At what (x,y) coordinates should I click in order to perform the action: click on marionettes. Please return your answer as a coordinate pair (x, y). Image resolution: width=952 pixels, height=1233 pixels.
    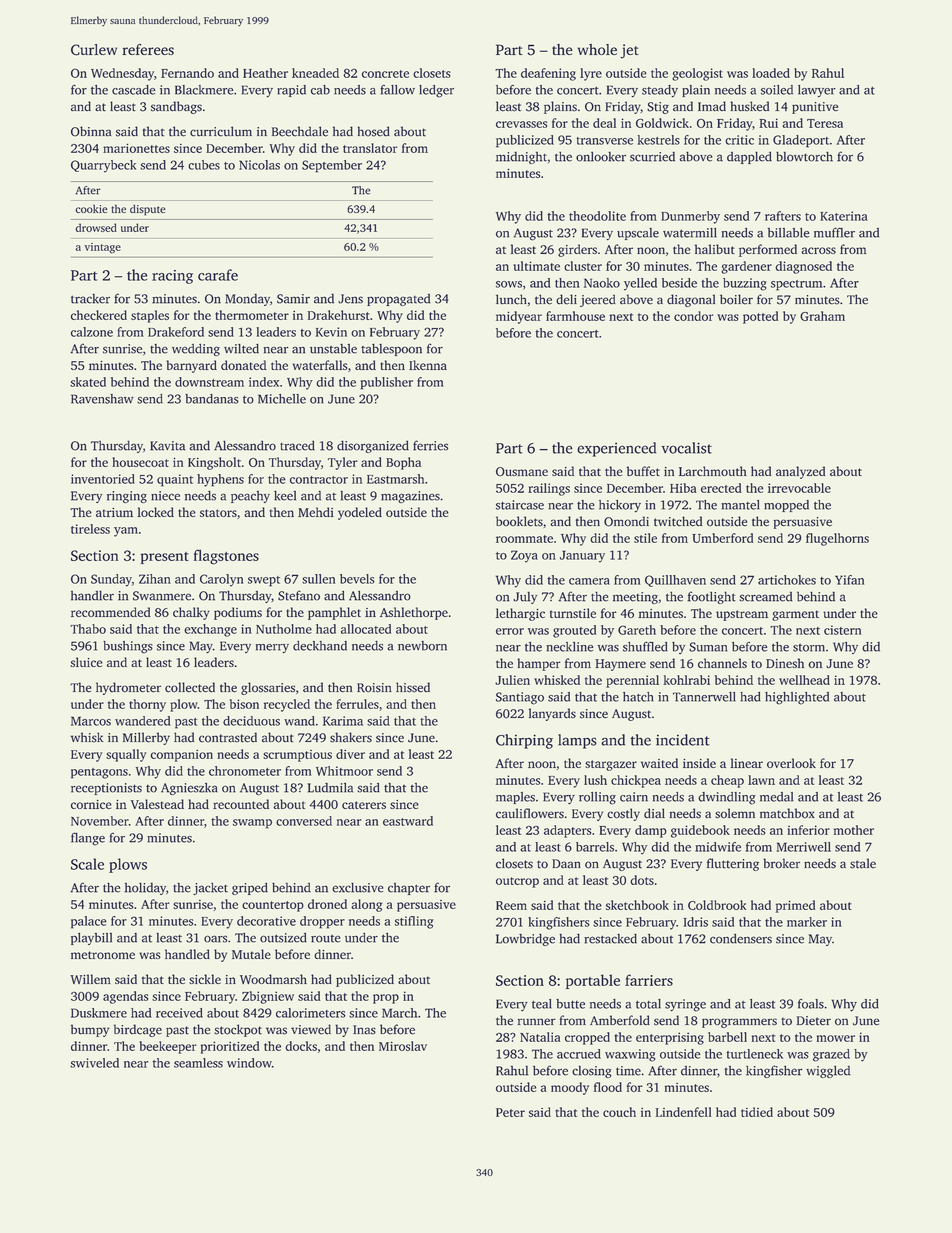
    Looking at the image, I should click on (136, 148).
